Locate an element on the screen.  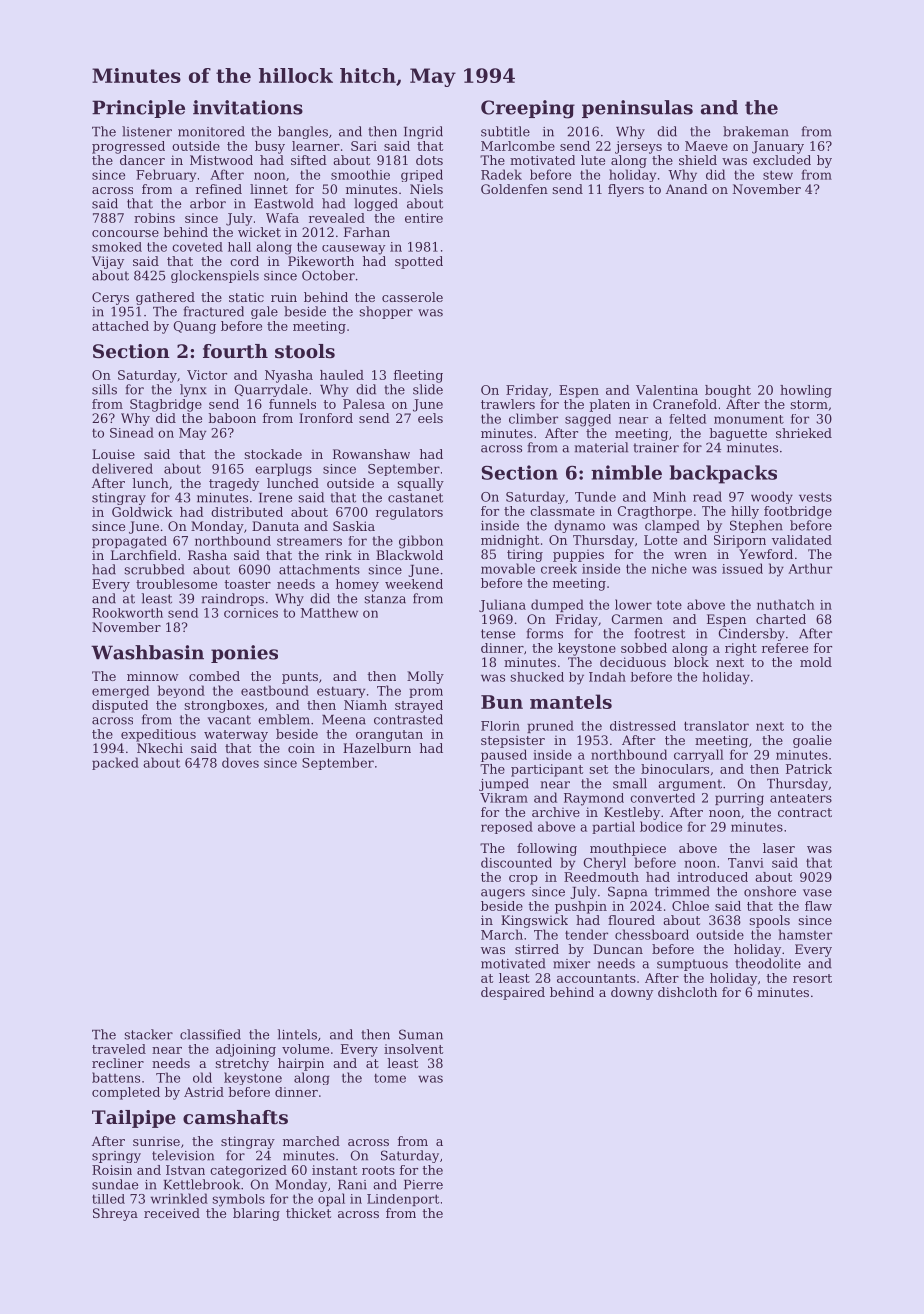
doves is located at coordinates (240, 762).
